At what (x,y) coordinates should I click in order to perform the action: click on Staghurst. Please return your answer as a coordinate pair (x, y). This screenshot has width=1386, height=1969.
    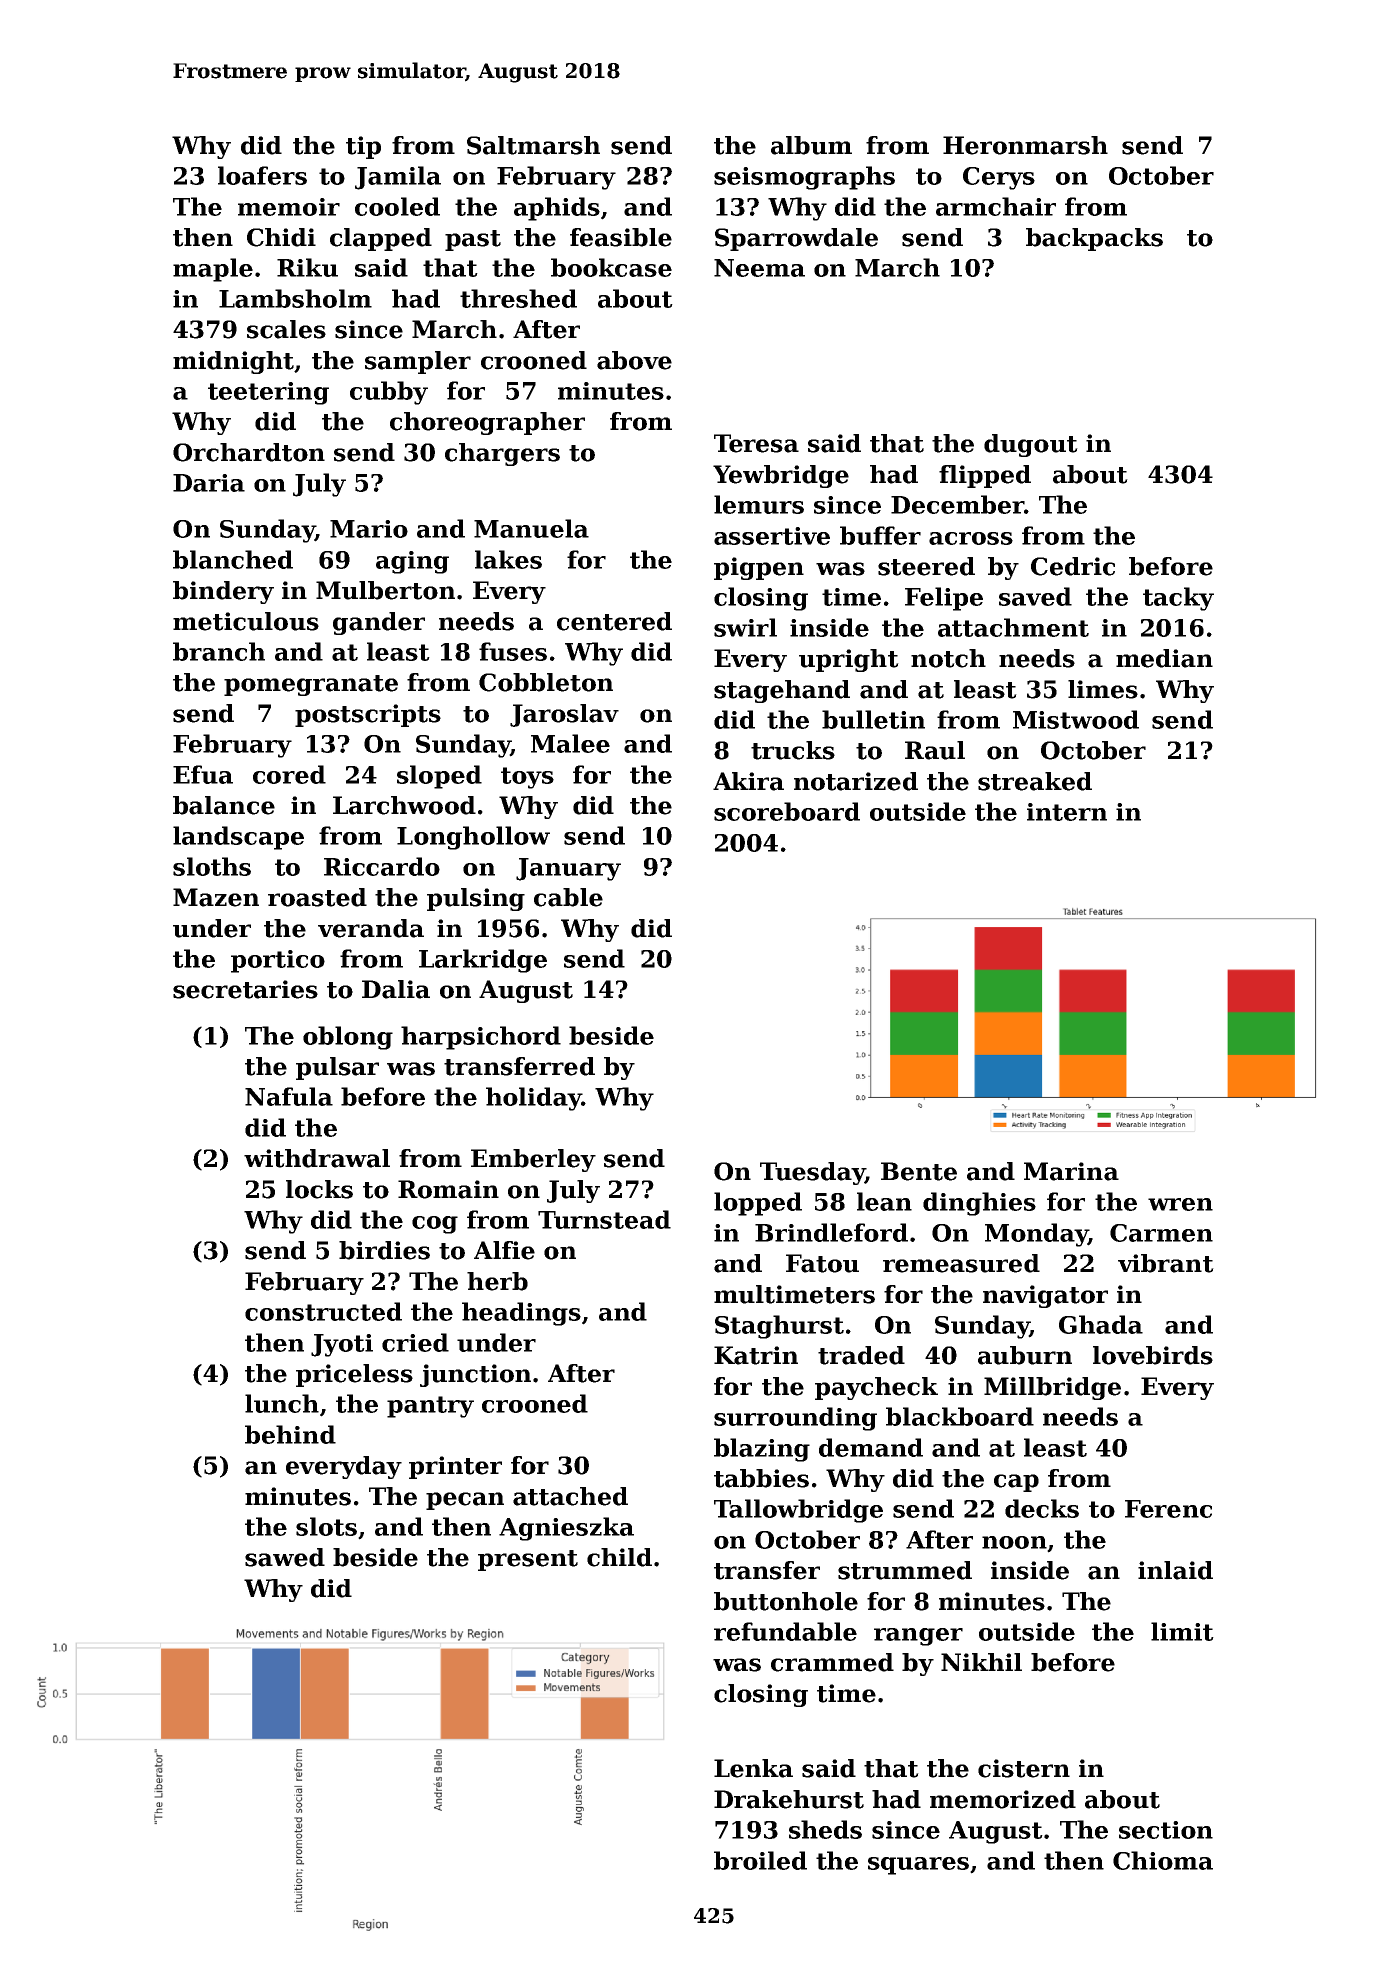
    Looking at the image, I should click on (779, 1327).
